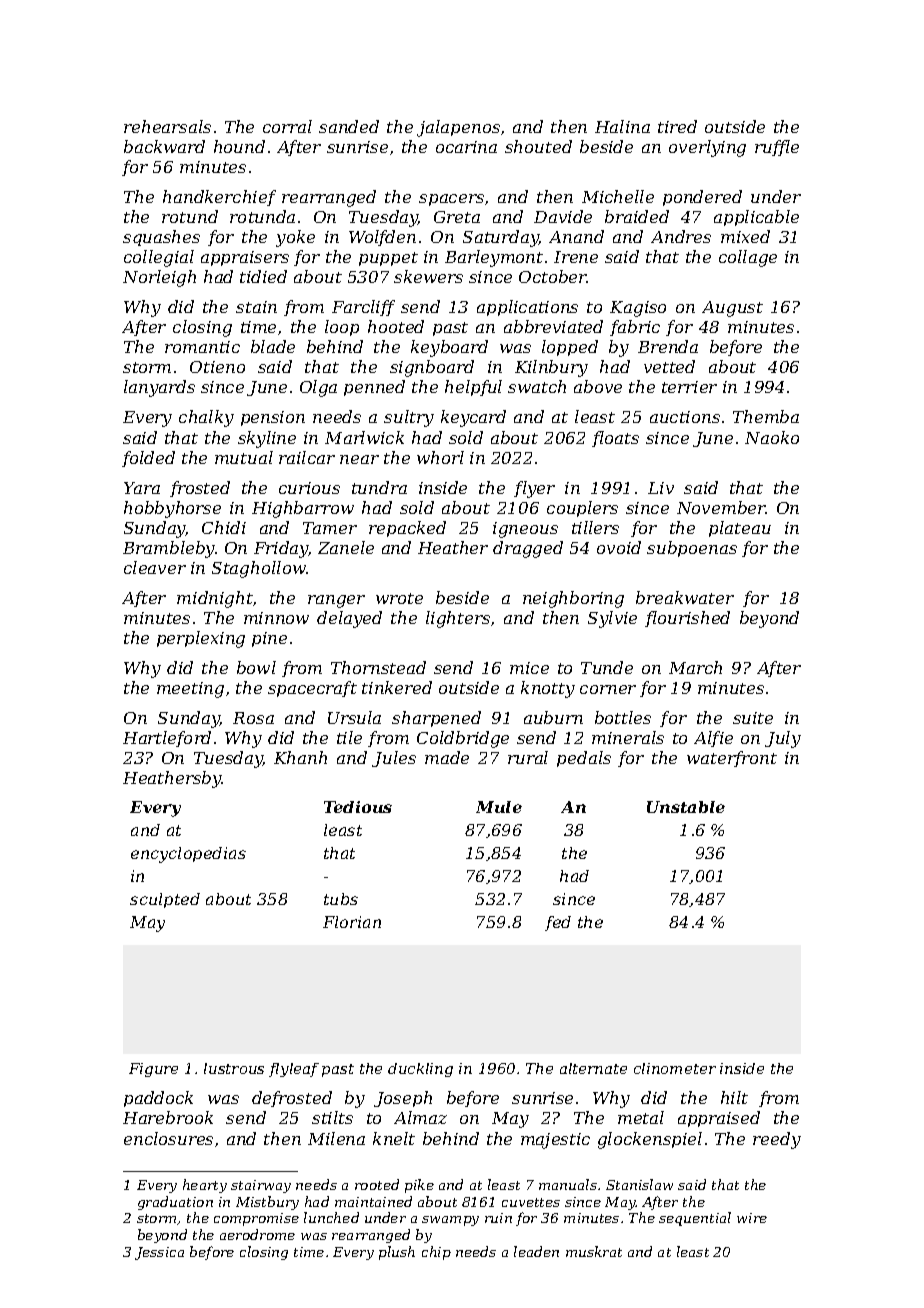 Image resolution: width=924 pixels, height=1308 pixels. I want to click on above, so click(598, 386).
